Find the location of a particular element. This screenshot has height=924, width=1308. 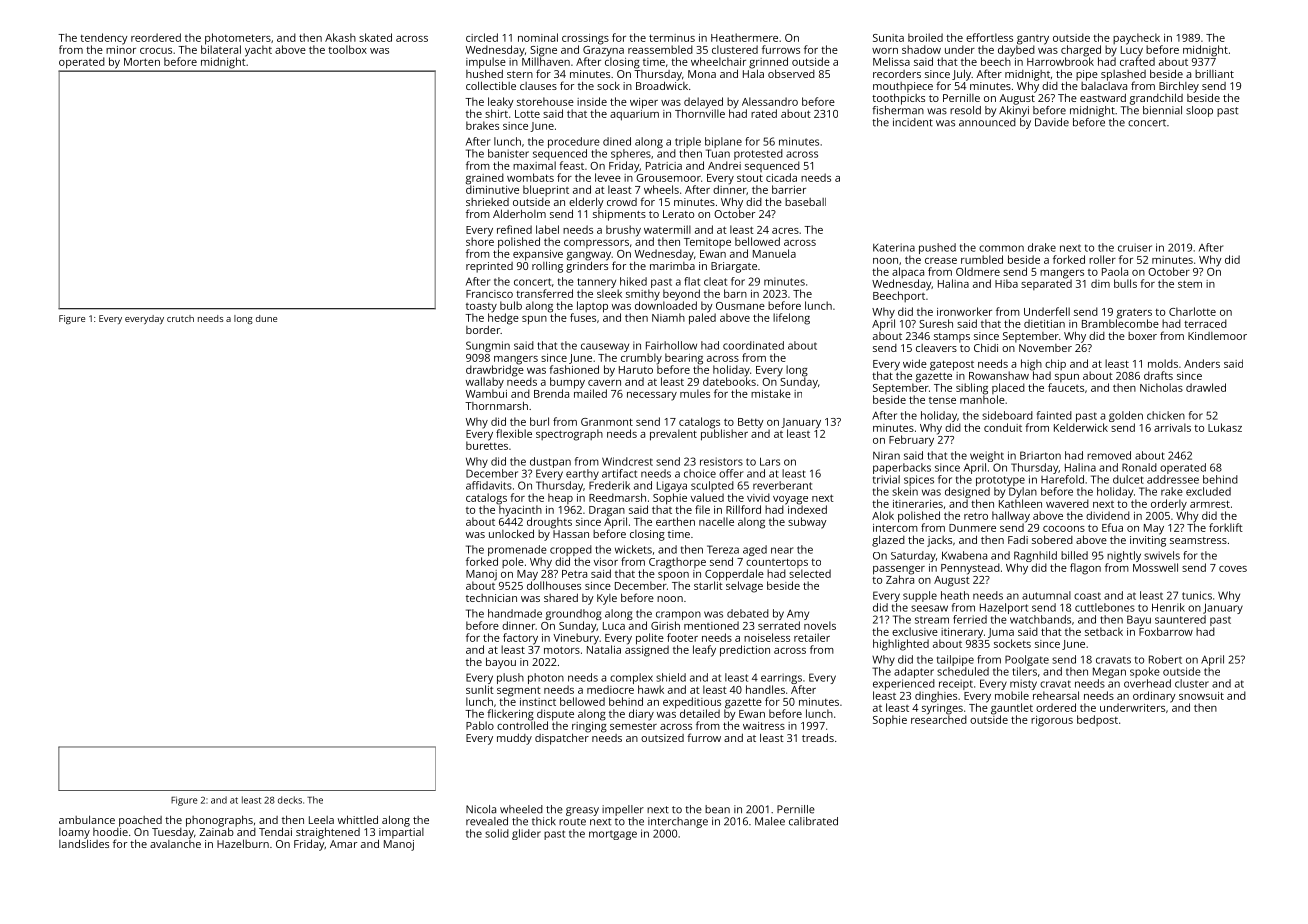

stem is located at coordinates (1190, 284).
